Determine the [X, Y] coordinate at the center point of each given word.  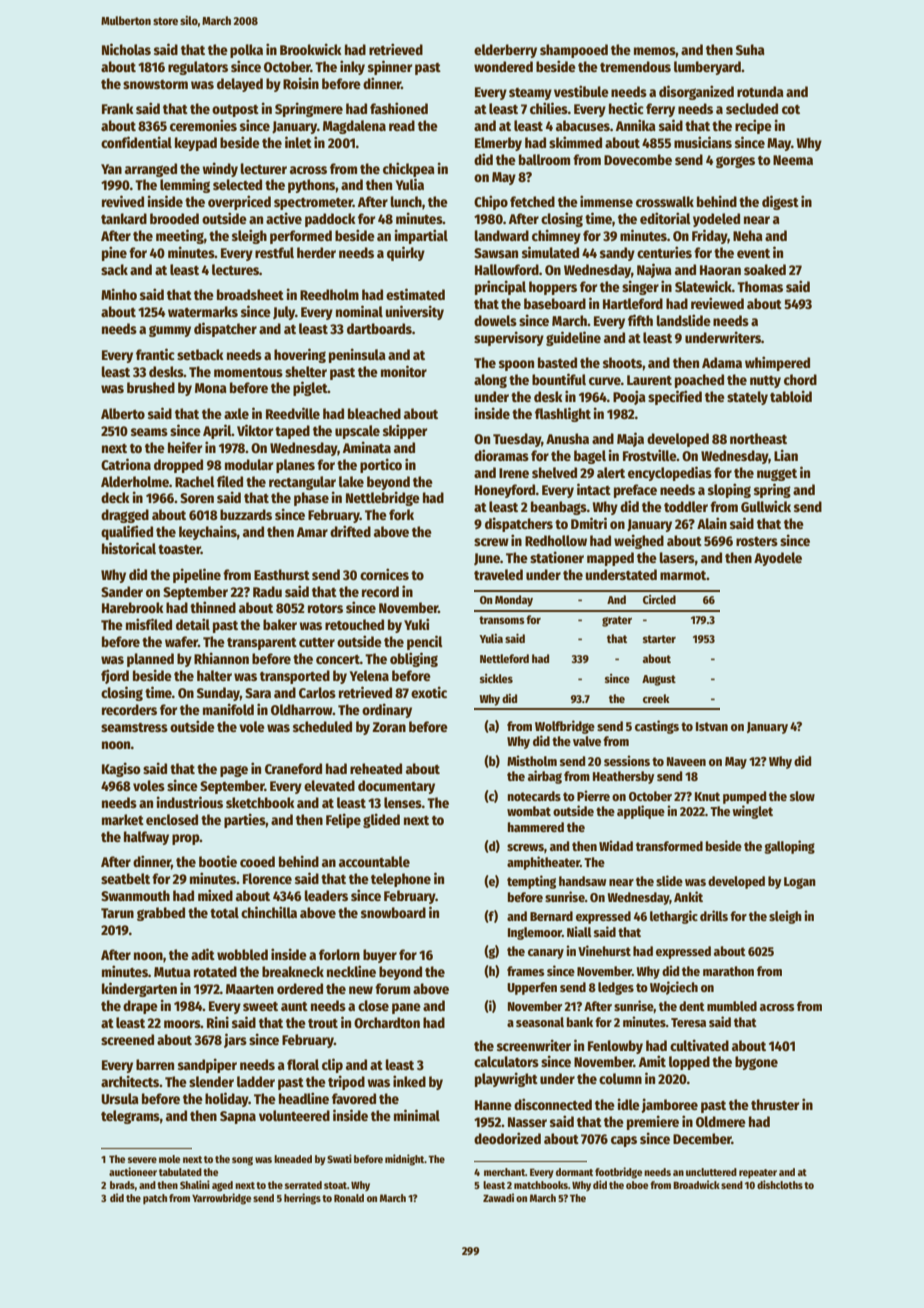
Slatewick [703, 286]
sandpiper [207, 1065]
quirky [406, 253]
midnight [404, 1160]
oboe [637, 1185]
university [415, 312]
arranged [151, 170]
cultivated [699, 1045]
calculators [506, 1061]
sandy [617, 254]
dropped [178, 466]
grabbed [161, 914]
